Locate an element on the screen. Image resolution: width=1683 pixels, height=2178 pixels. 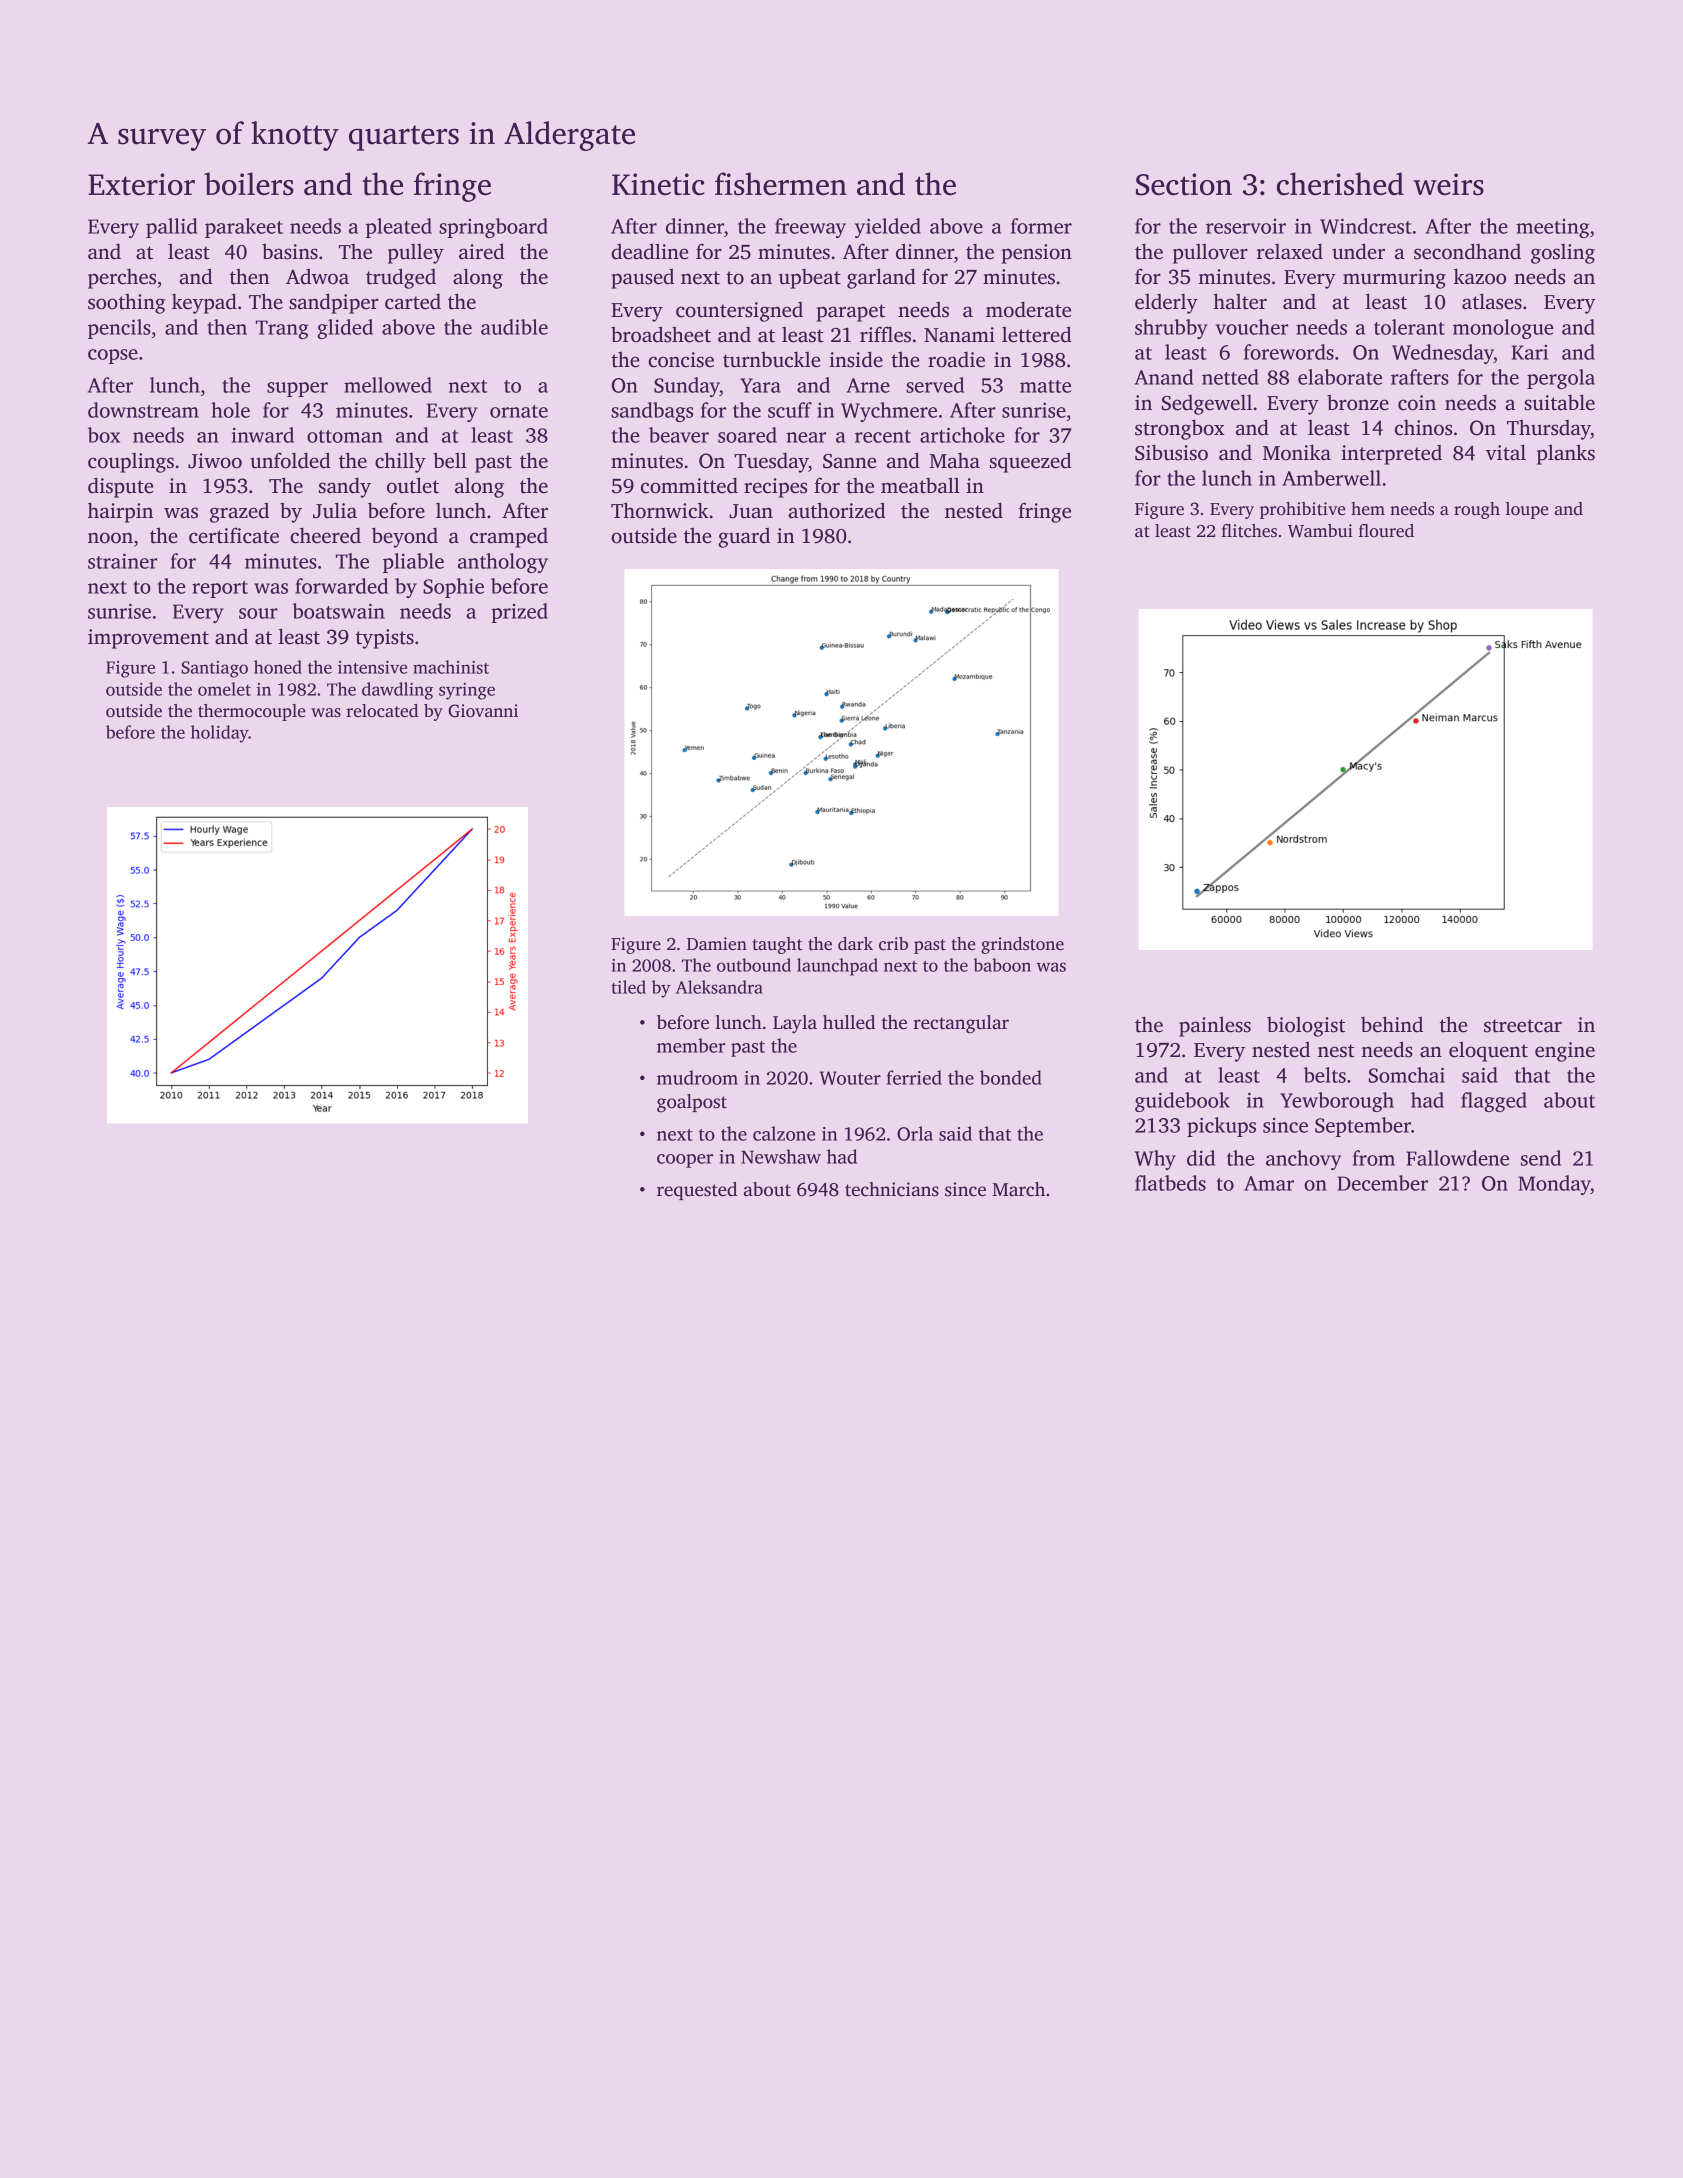
fishermen is located at coordinates (781, 184).
